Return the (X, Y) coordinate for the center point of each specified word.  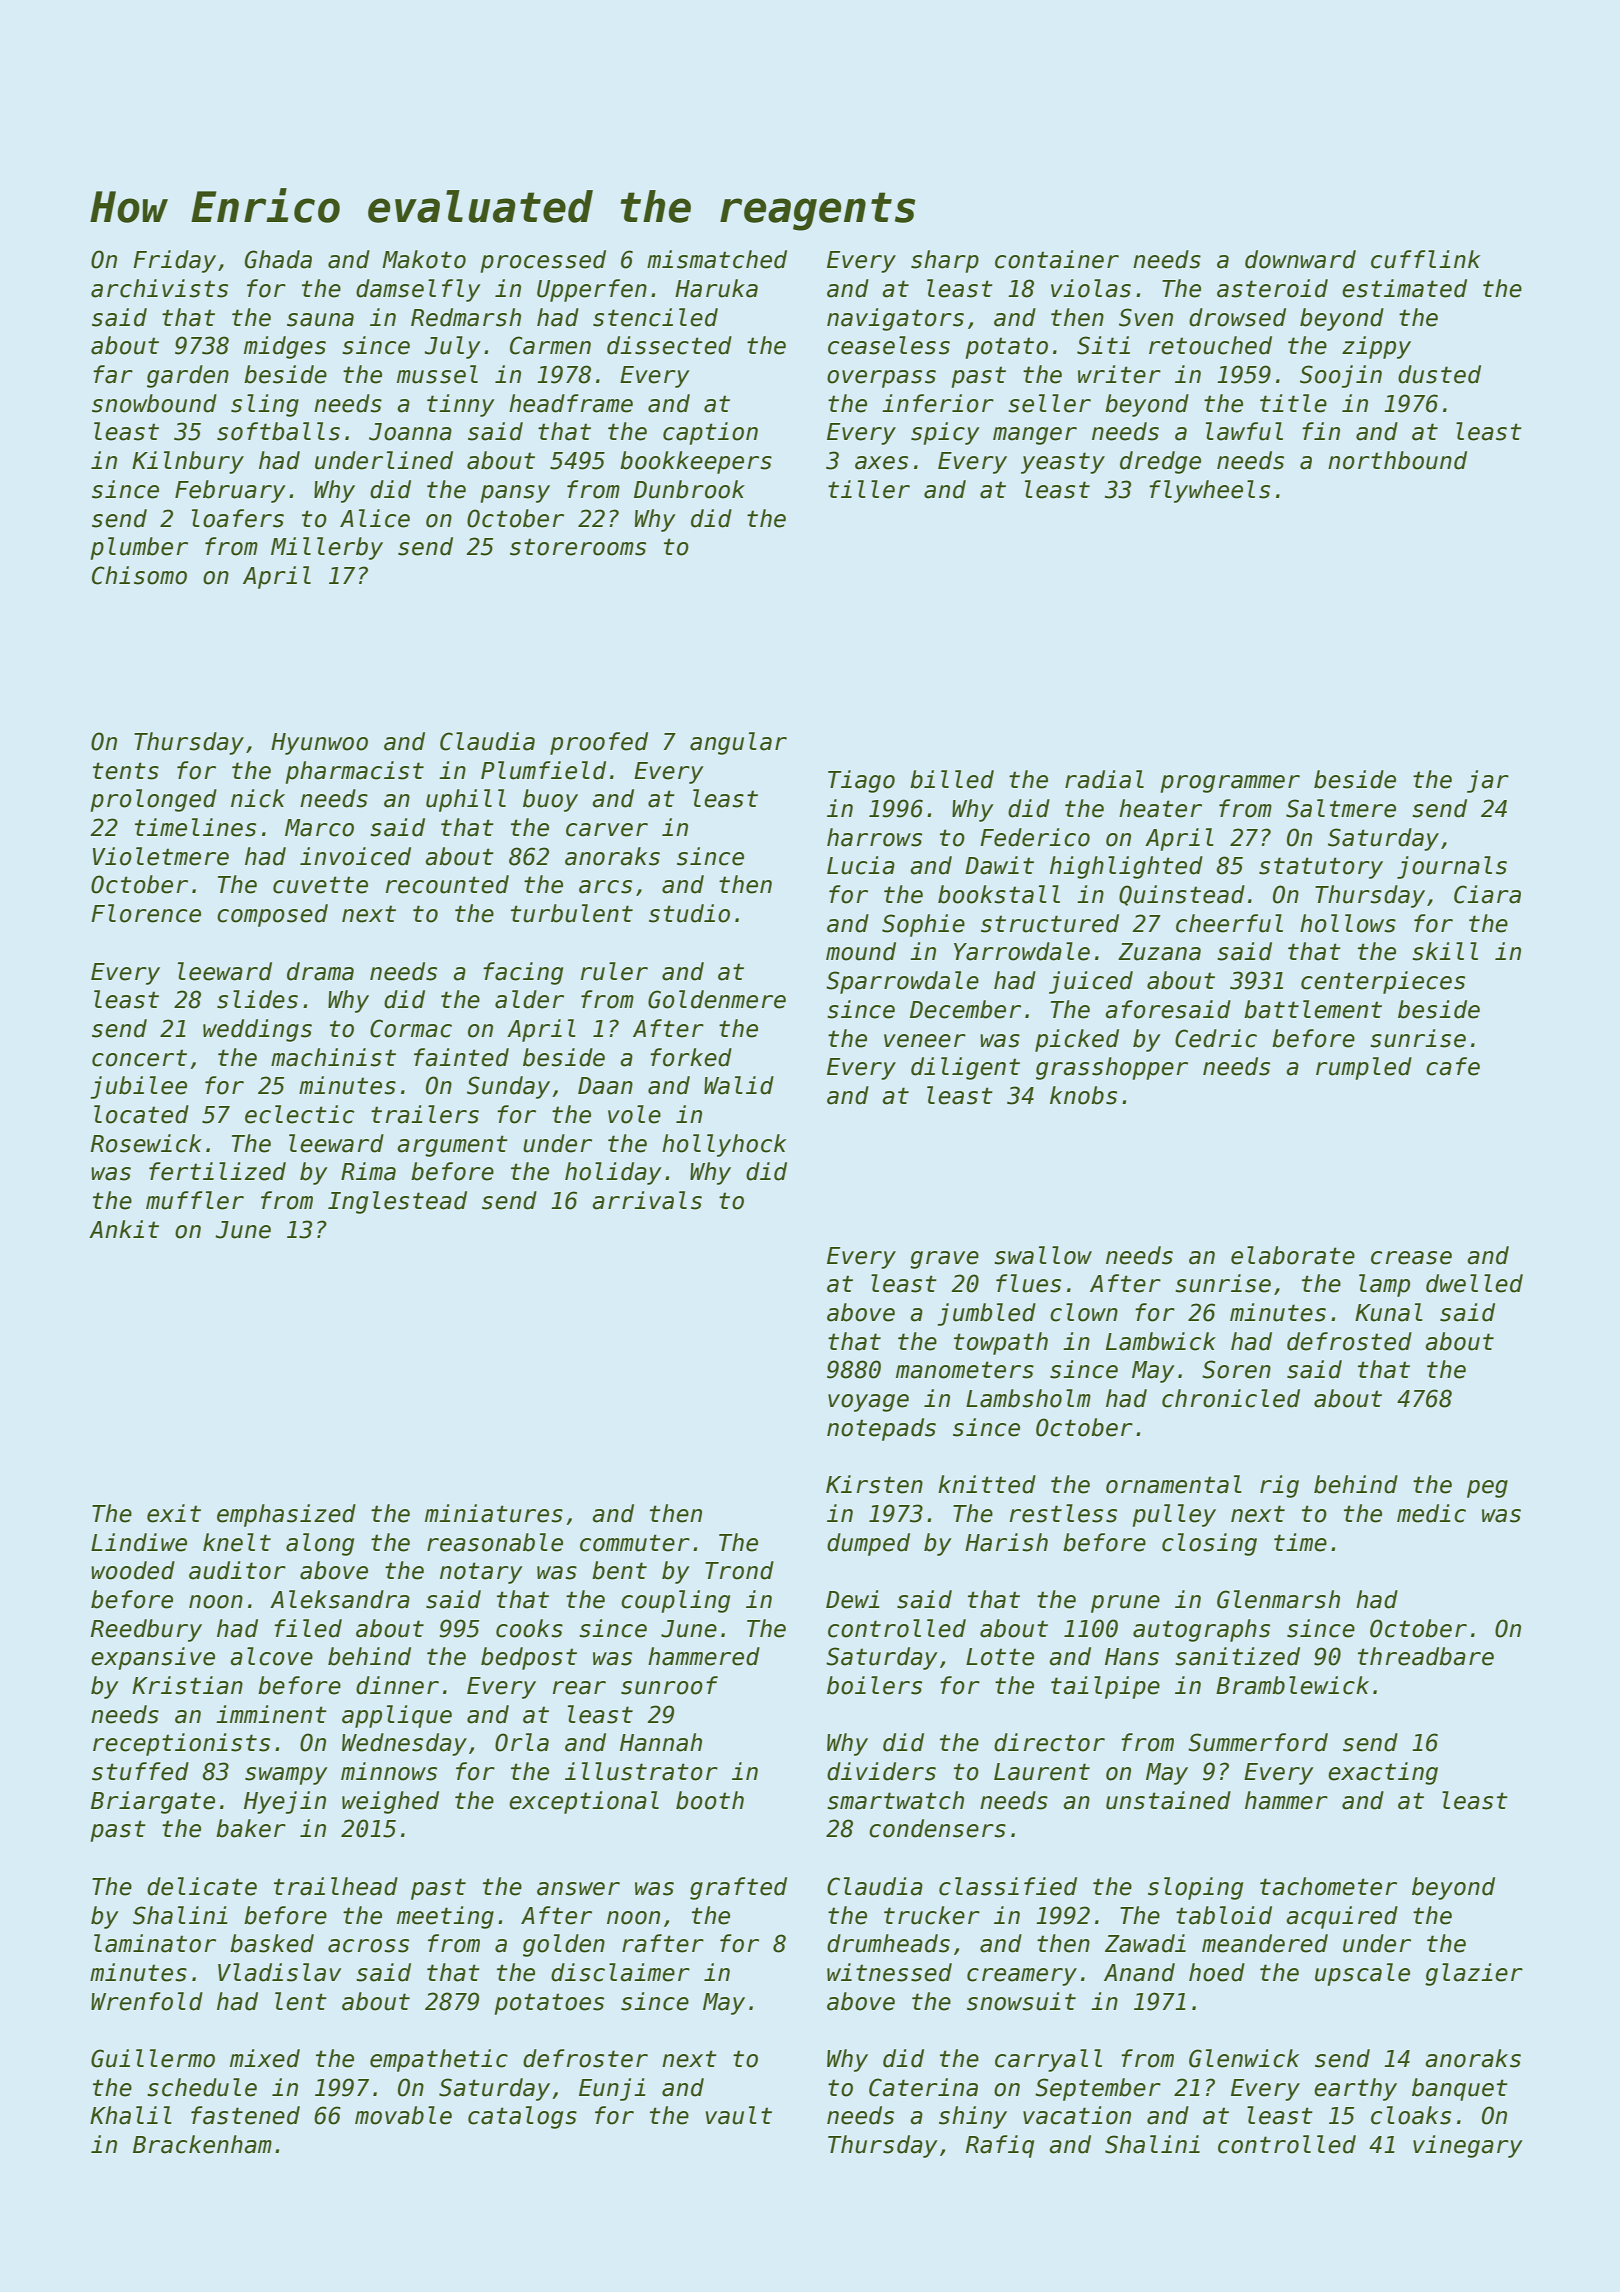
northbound (1397, 460)
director (1049, 1742)
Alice (375, 518)
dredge (1160, 462)
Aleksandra (340, 1599)
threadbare (1426, 1656)
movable (403, 2115)
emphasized (286, 1515)
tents (126, 771)
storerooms (578, 547)
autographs (1201, 1630)
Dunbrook (689, 489)
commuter (635, 1543)
